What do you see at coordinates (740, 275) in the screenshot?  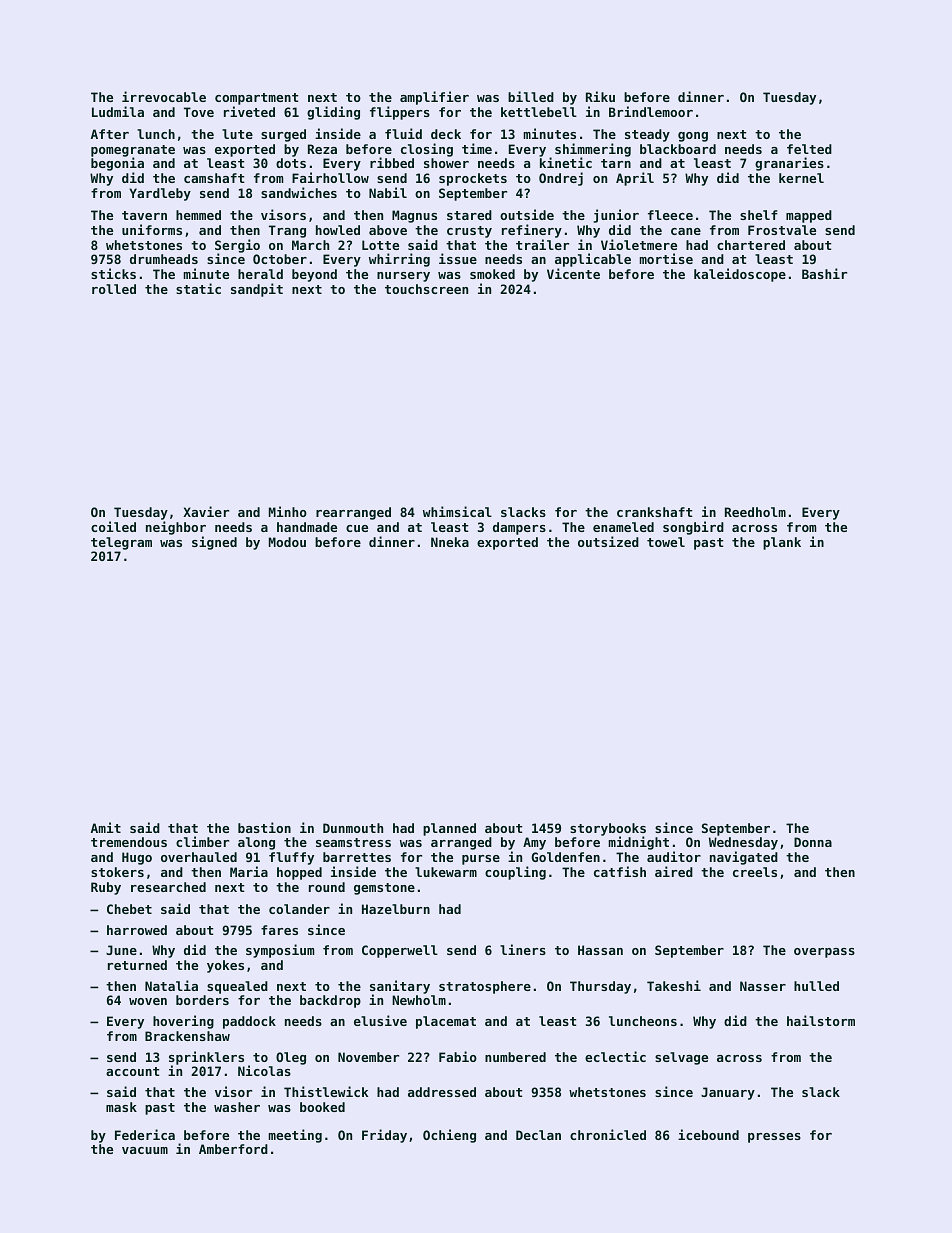 I see `kaleidoscope` at bounding box center [740, 275].
